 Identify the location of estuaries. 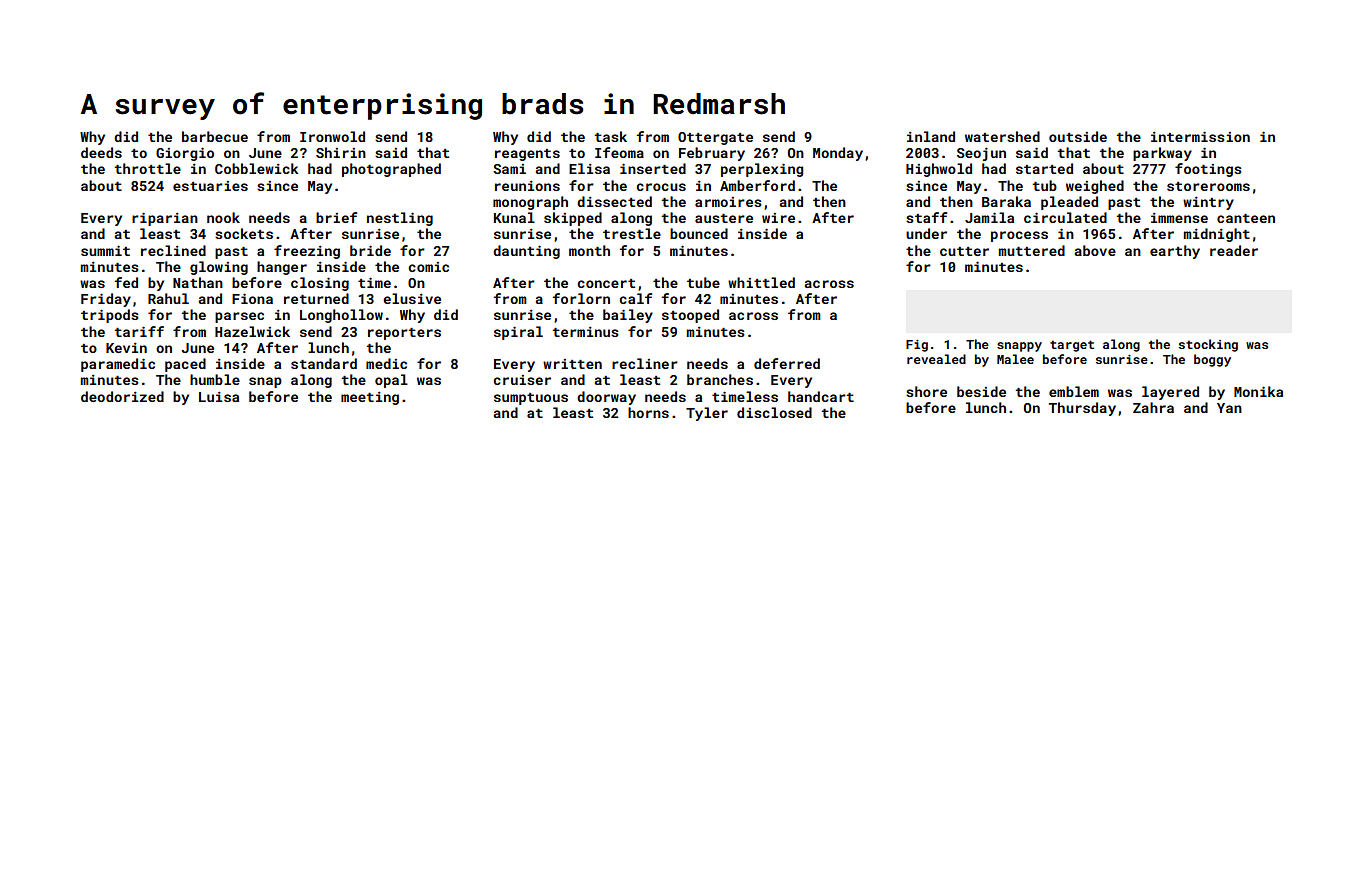
(210, 186).
